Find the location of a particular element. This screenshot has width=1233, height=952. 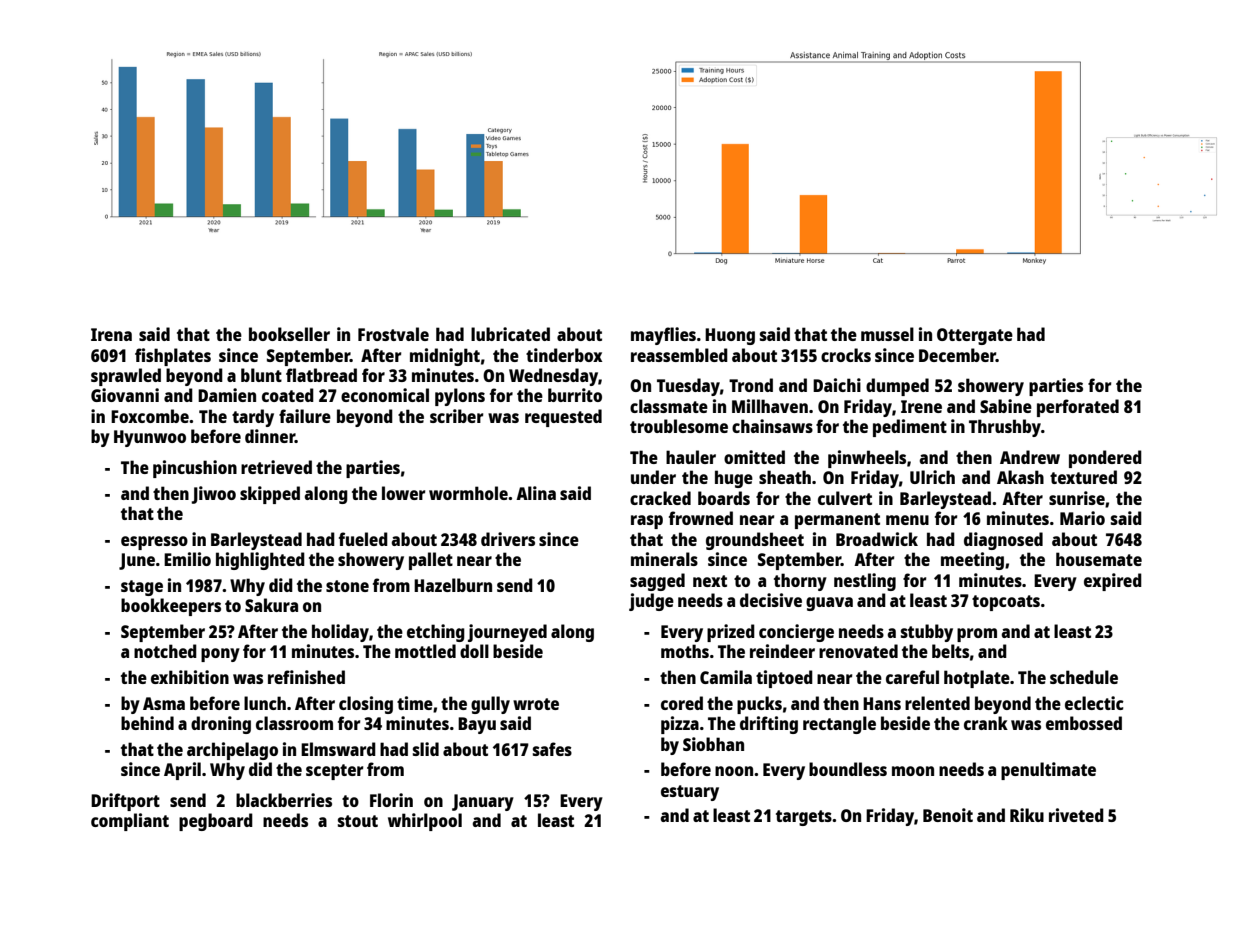

exhibition is located at coordinates (190, 677).
